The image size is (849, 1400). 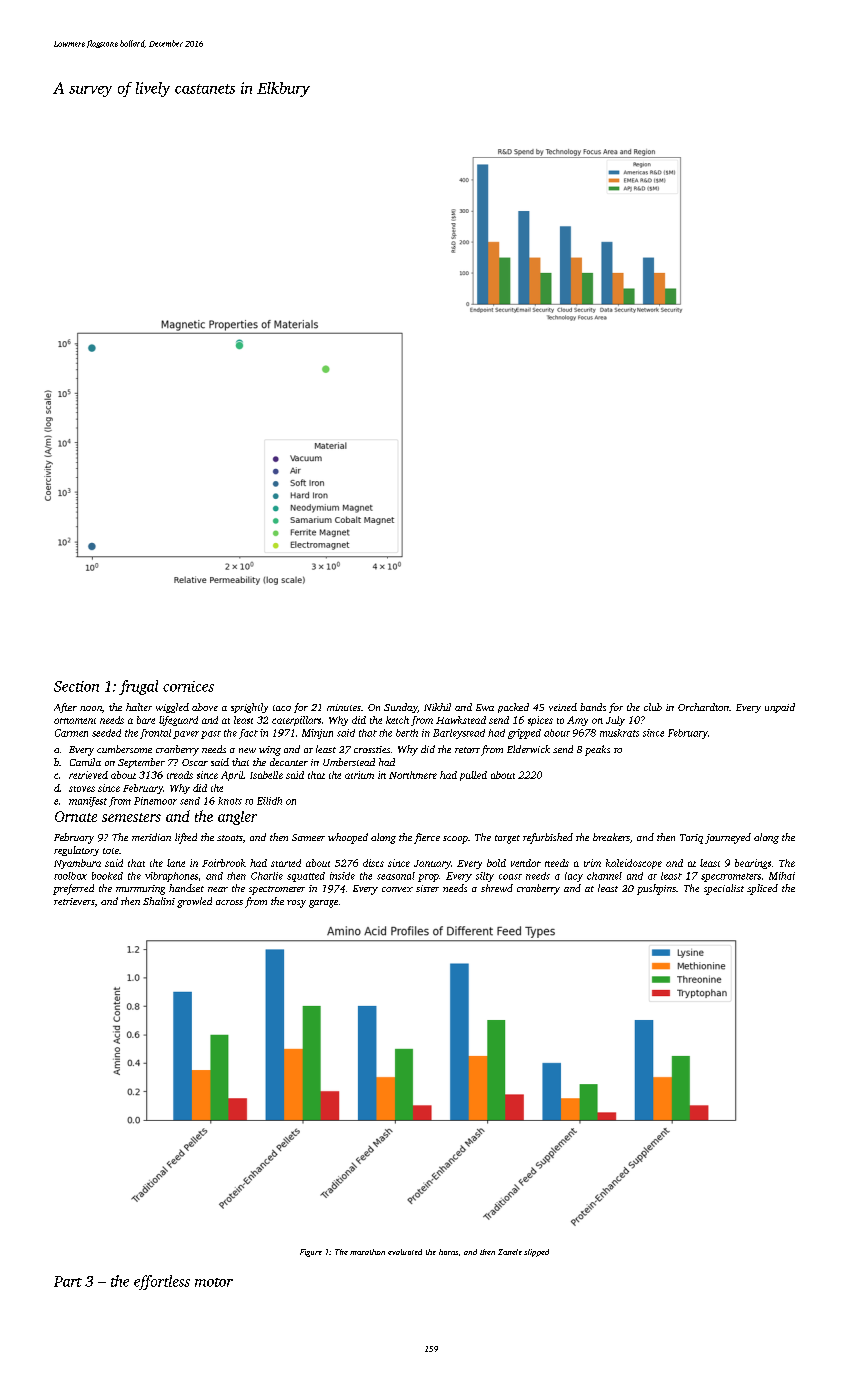 I want to click on retort, so click(x=467, y=750).
